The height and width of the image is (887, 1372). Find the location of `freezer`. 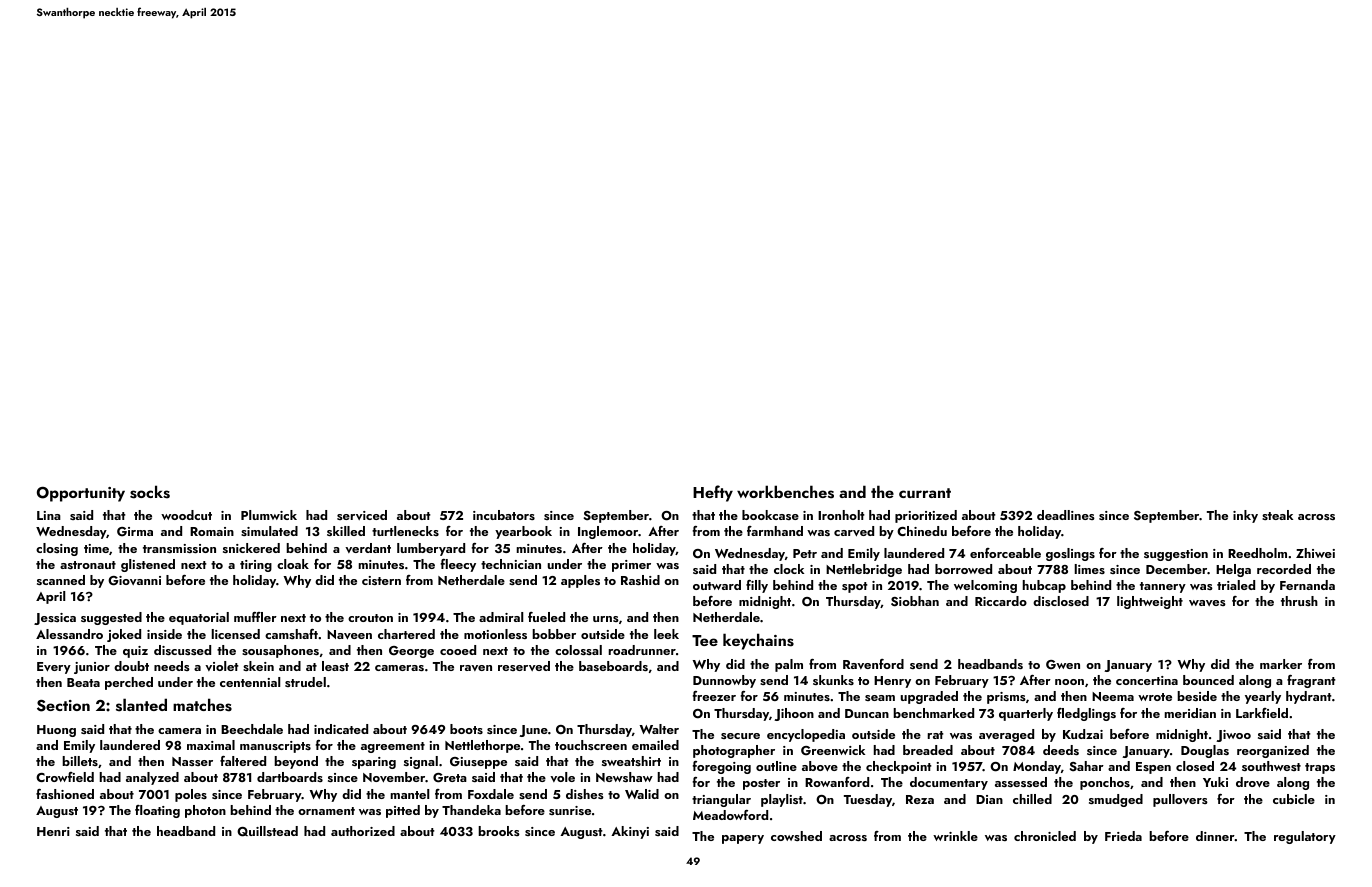

freezer is located at coordinates (714, 696).
